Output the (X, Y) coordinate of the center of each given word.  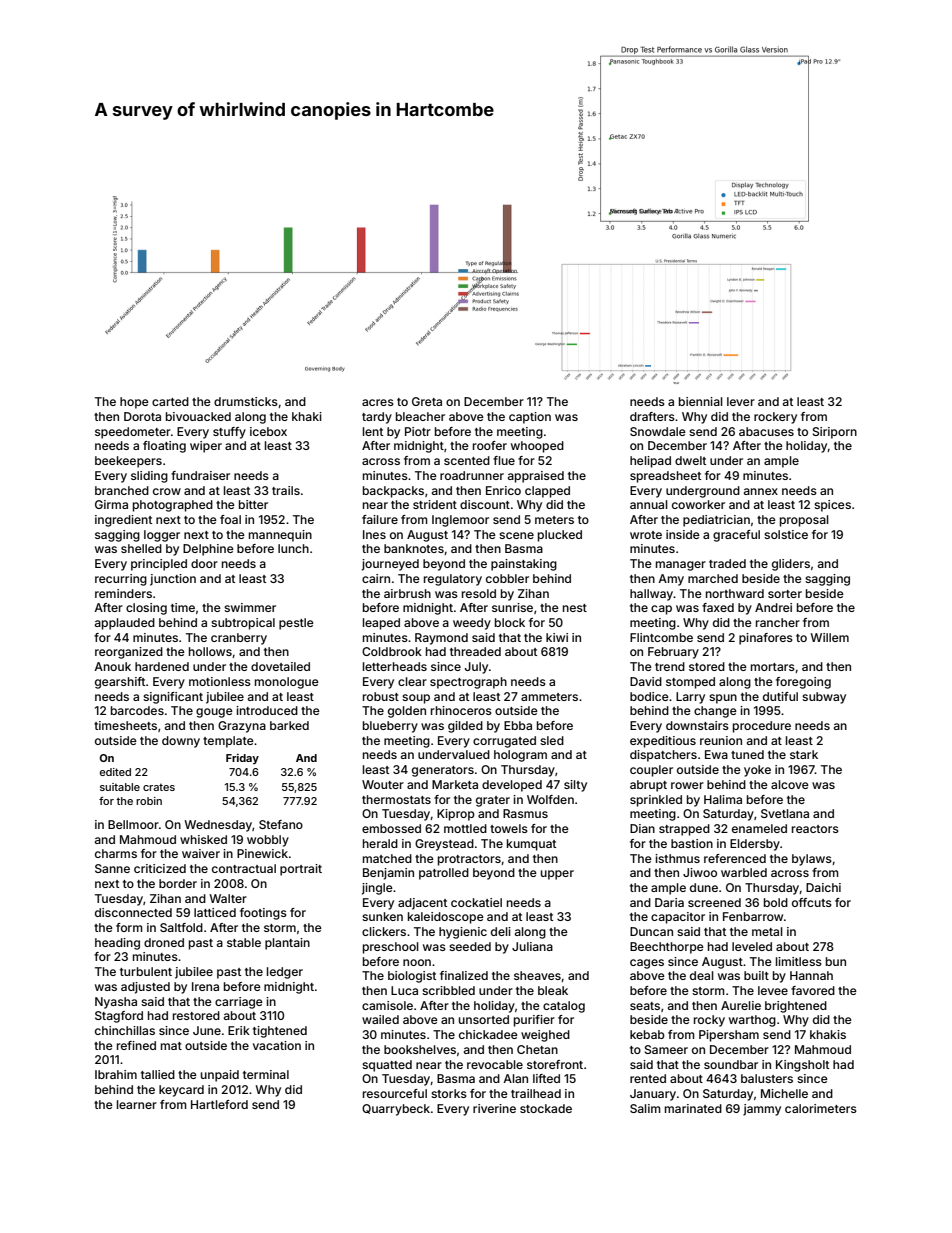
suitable (120, 787)
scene (516, 535)
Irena (205, 986)
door (204, 563)
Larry (690, 698)
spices (832, 506)
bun (836, 961)
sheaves (537, 975)
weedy (472, 624)
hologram (520, 756)
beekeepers (128, 462)
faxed (718, 607)
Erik (239, 1030)
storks (449, 1093)
